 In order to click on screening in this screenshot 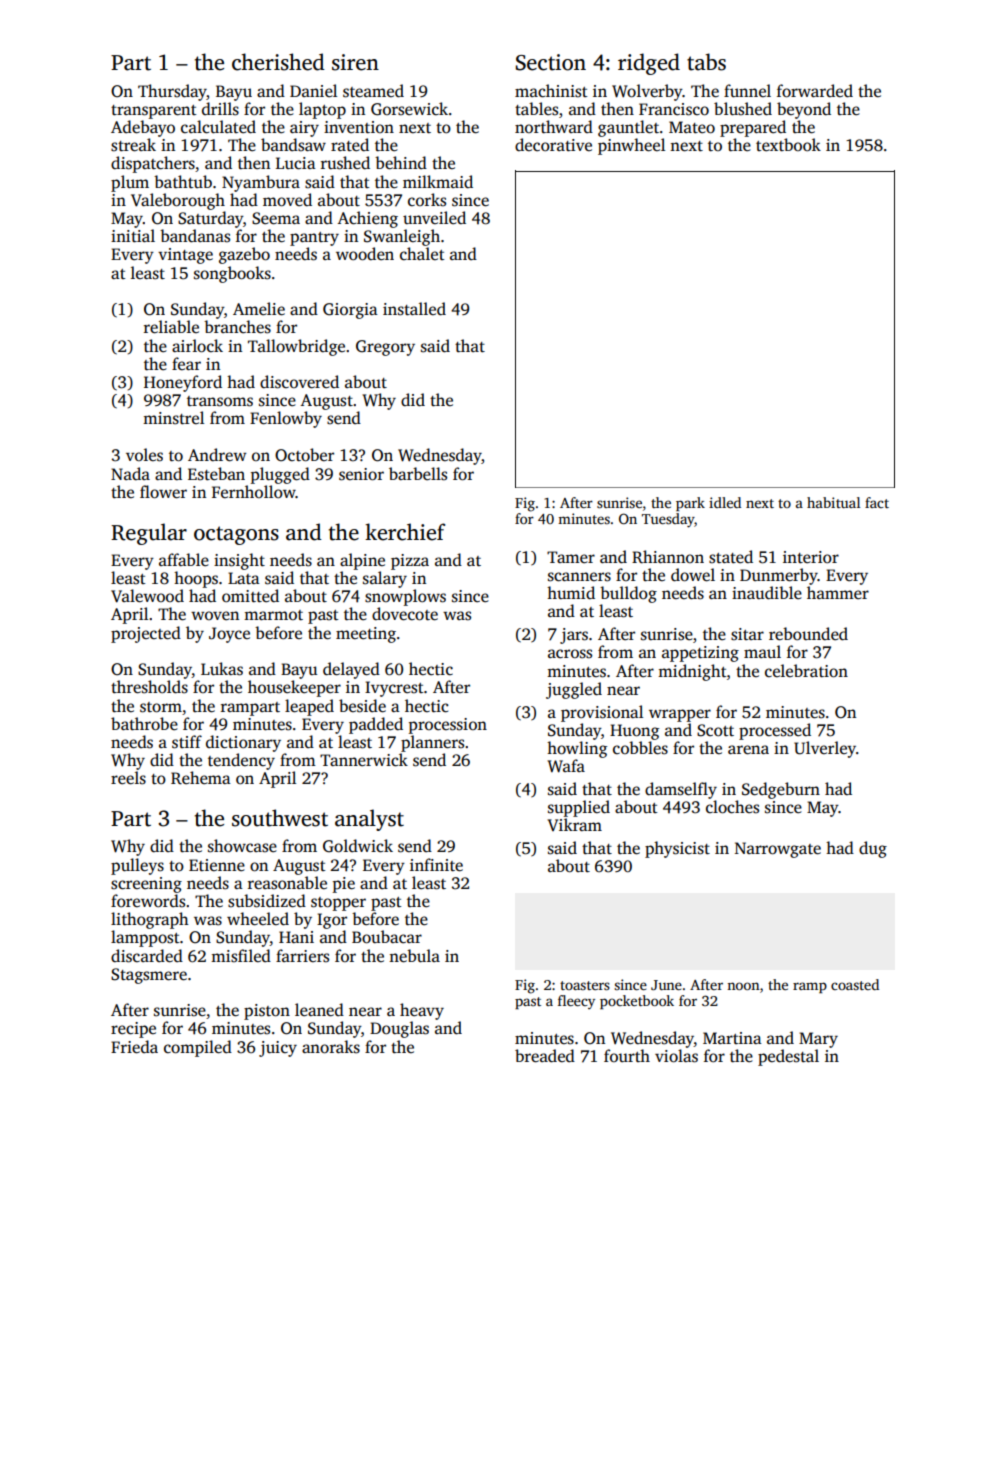, I will do `click(146, 885)`.
